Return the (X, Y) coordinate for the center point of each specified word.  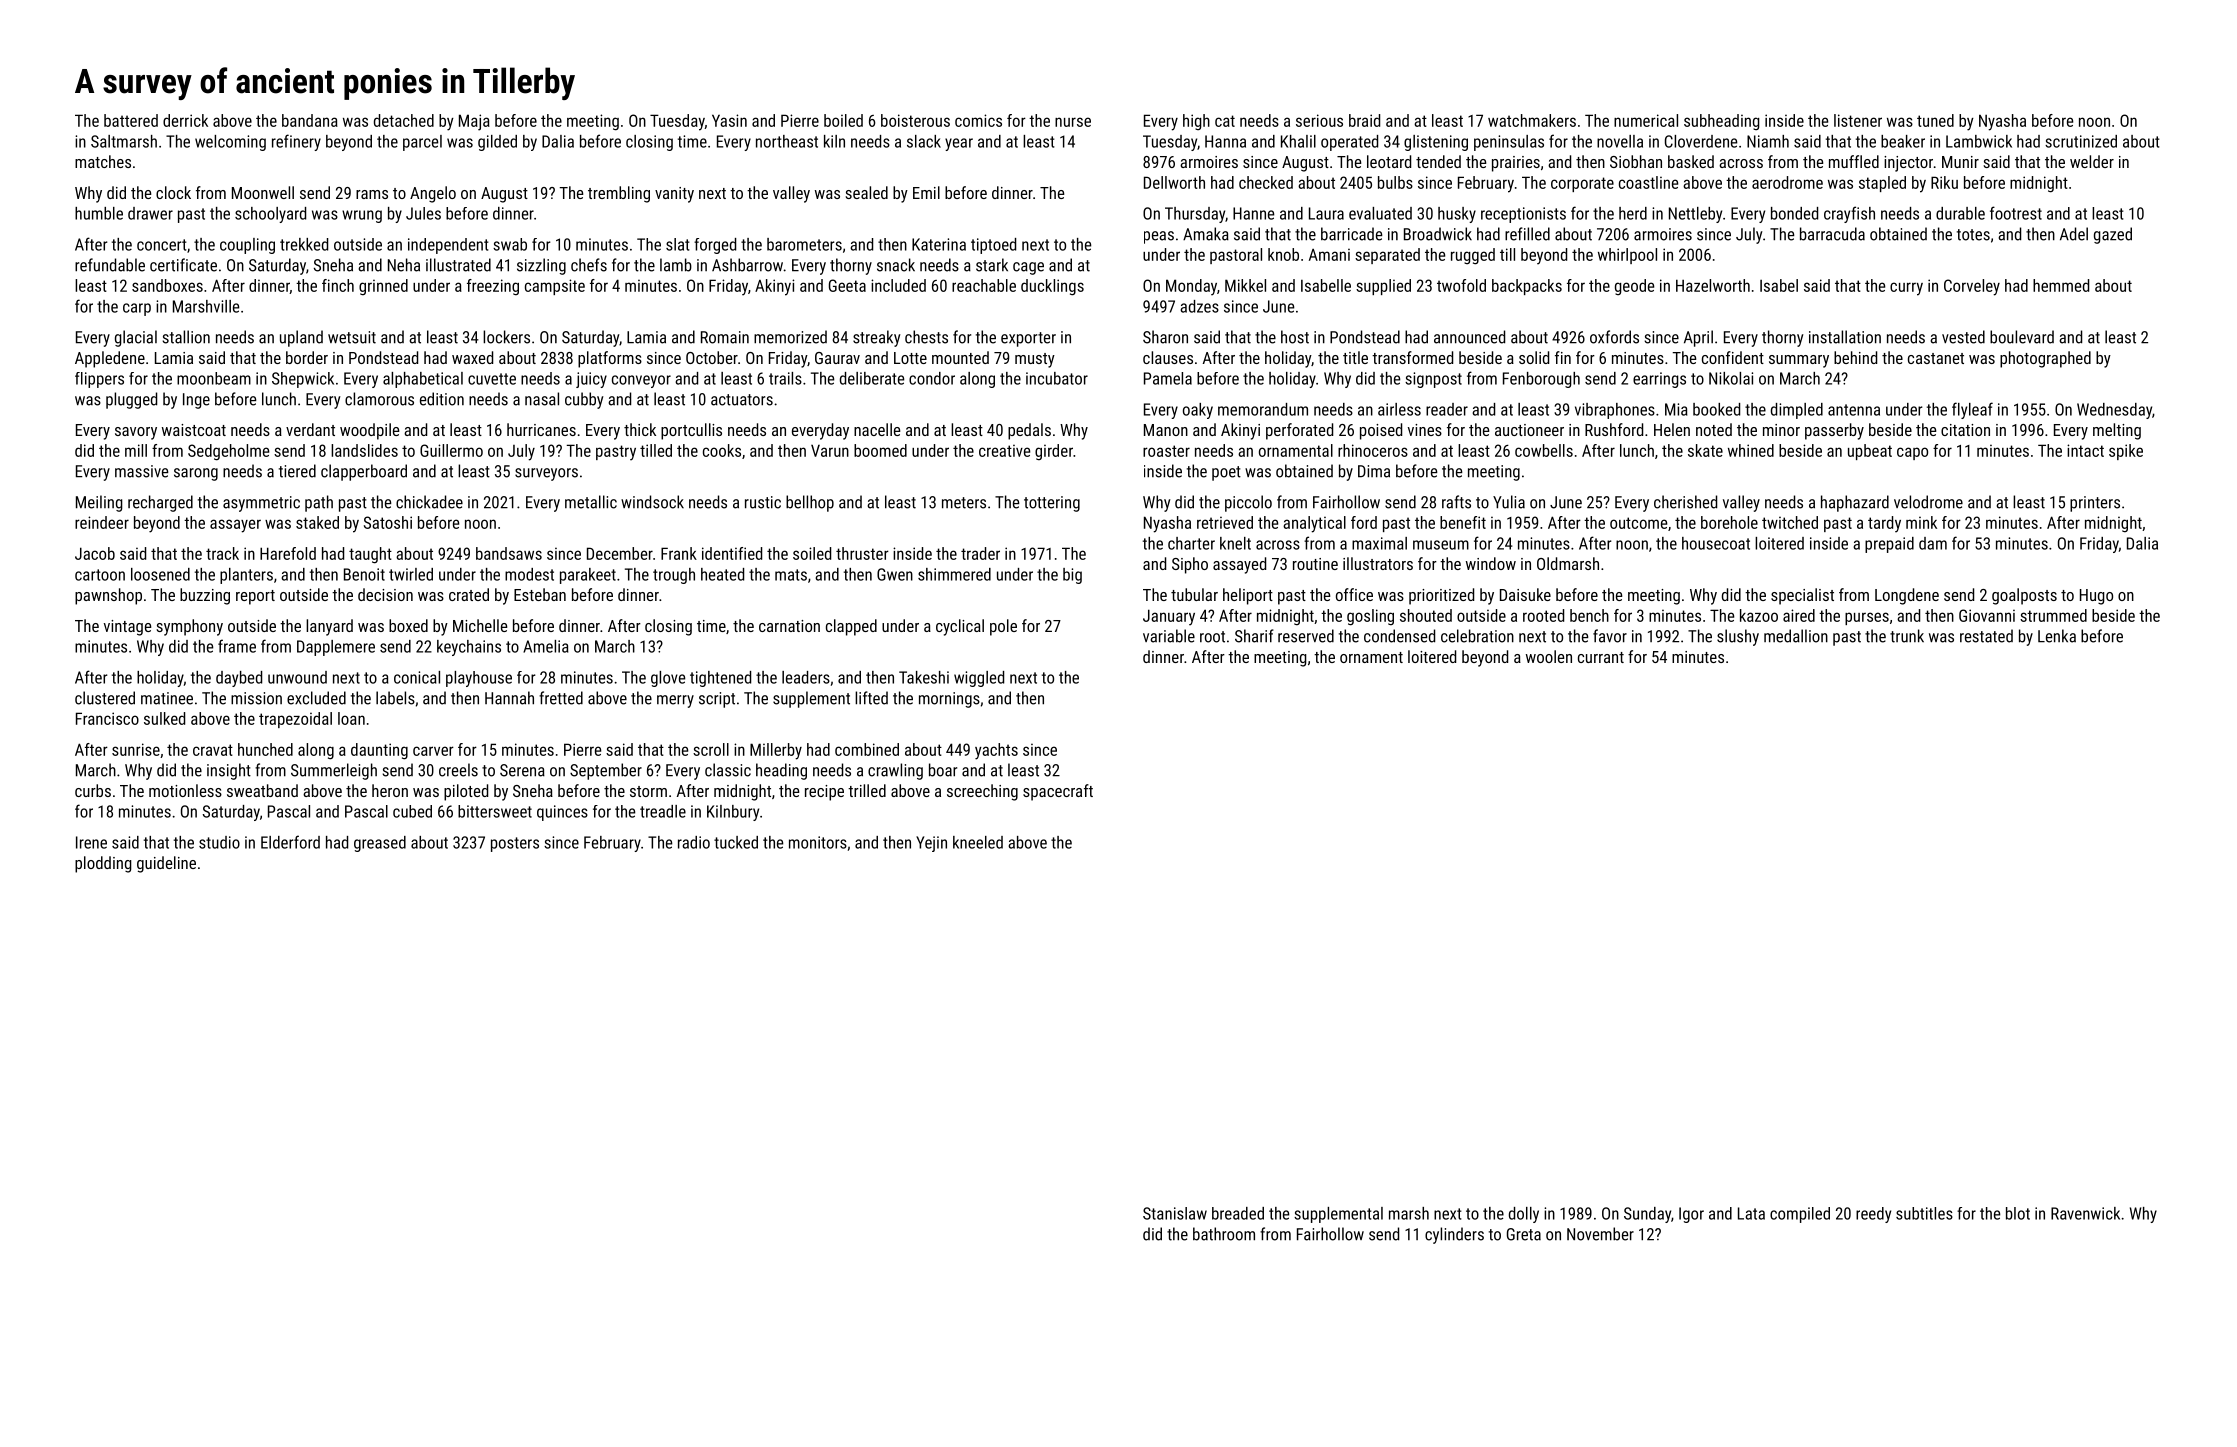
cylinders (1454, 1235)
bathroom (1224, 1234)
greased (380, 844)
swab (510, 244)
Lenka (2057, 636)
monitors (818, 842)
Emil (926, 192)
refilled (1527, 234)
